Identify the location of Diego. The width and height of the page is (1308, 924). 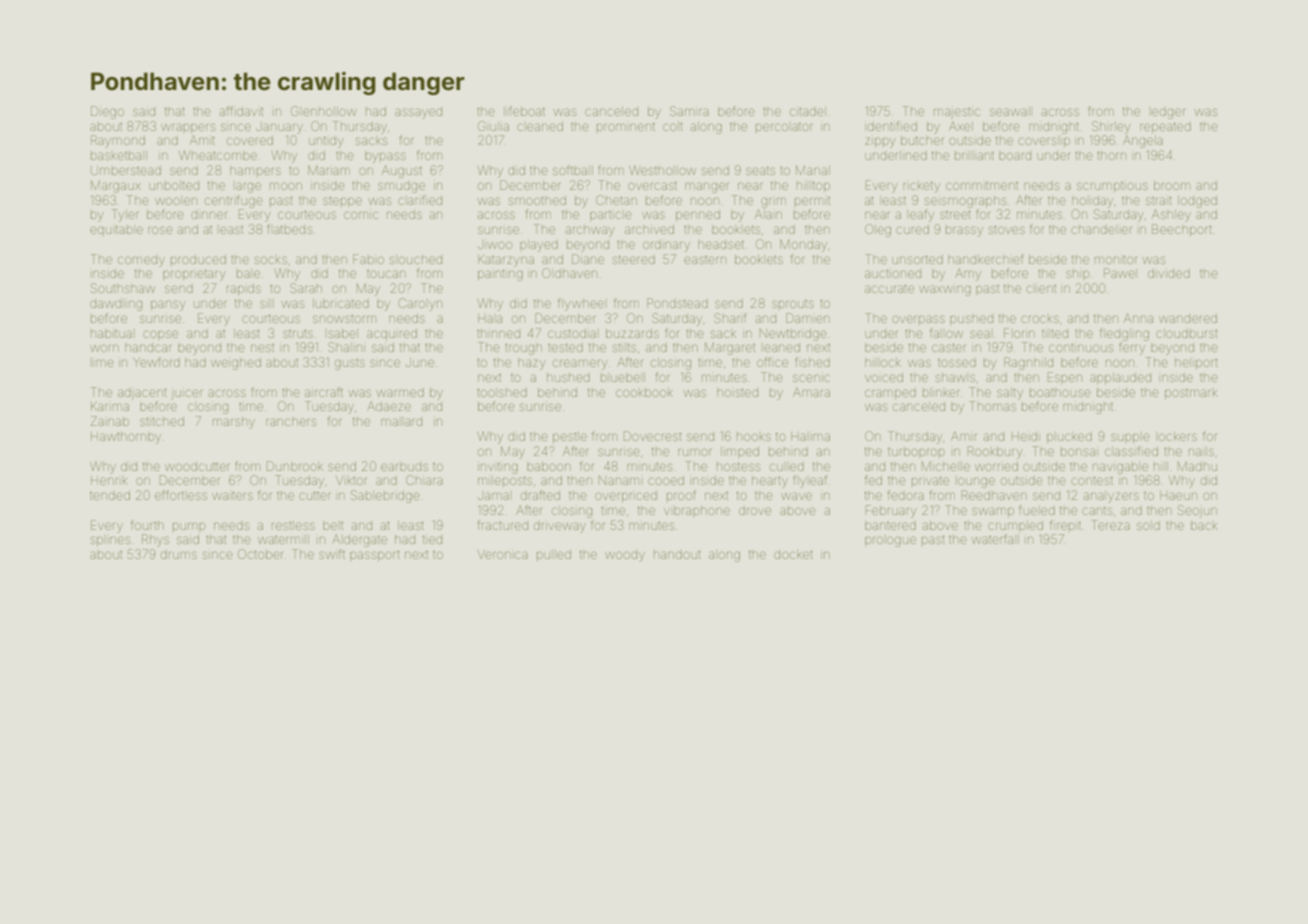
(107, 112).
